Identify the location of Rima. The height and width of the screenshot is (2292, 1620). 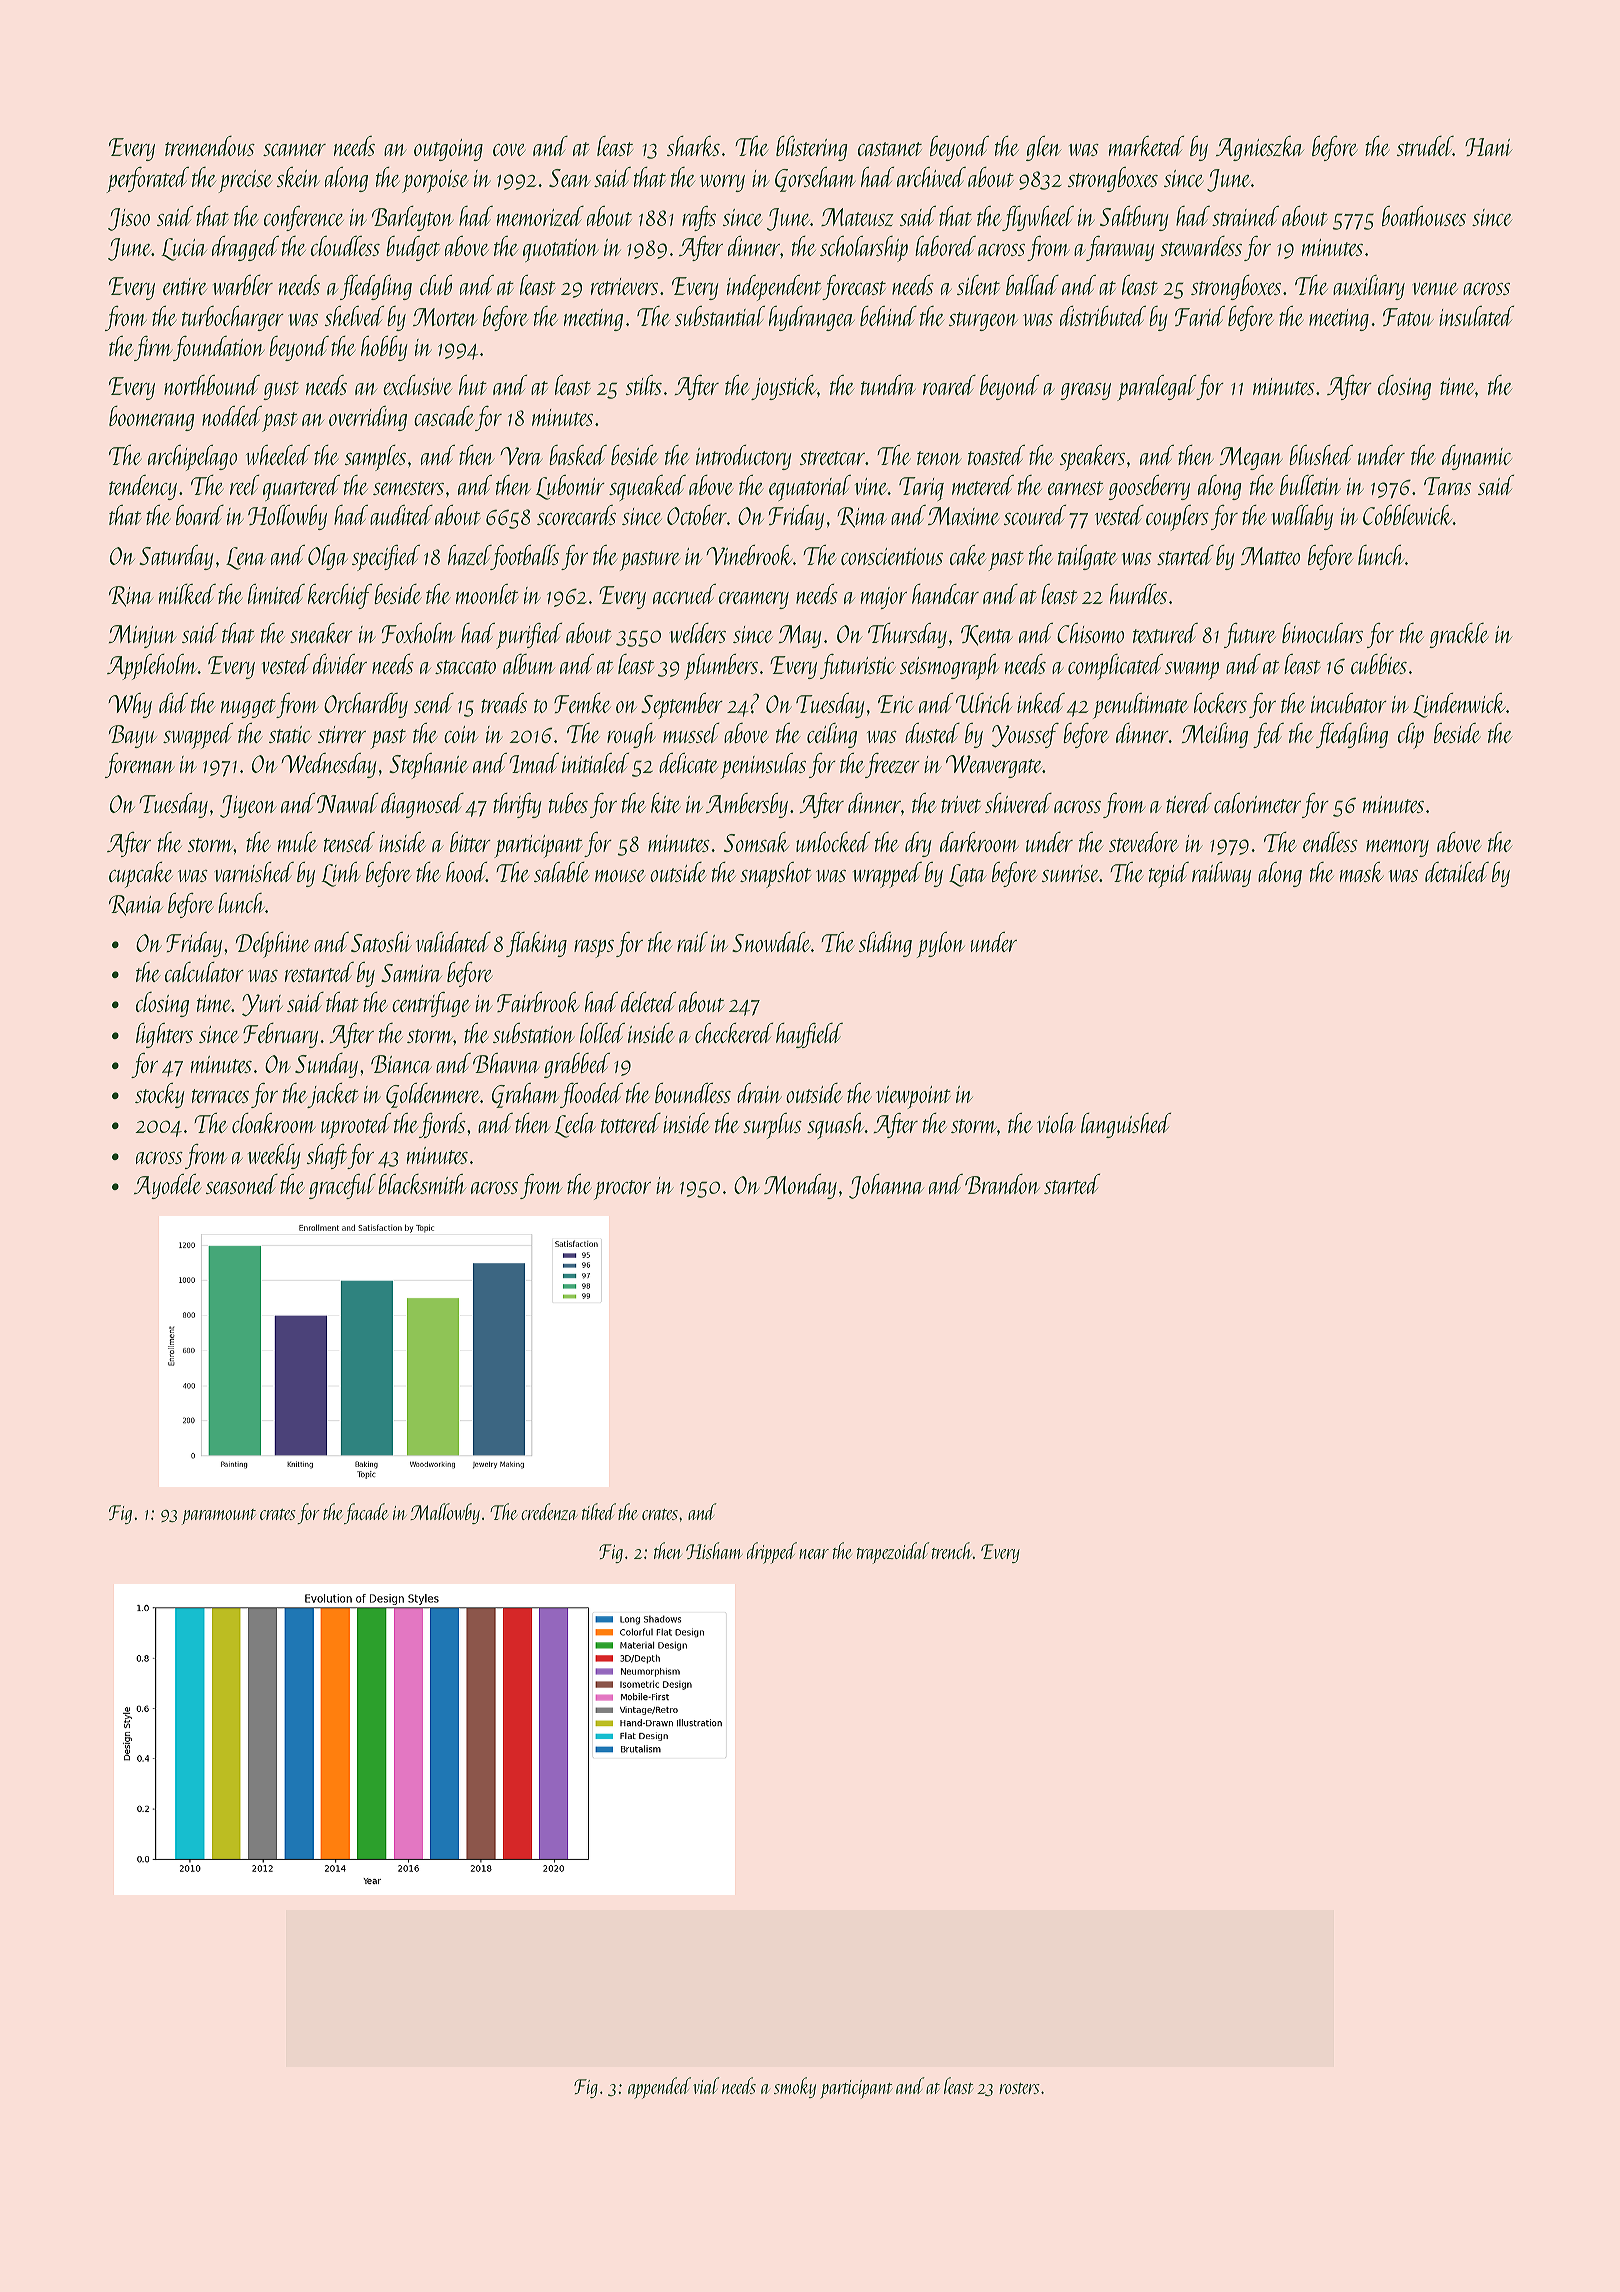
(862, 517).
